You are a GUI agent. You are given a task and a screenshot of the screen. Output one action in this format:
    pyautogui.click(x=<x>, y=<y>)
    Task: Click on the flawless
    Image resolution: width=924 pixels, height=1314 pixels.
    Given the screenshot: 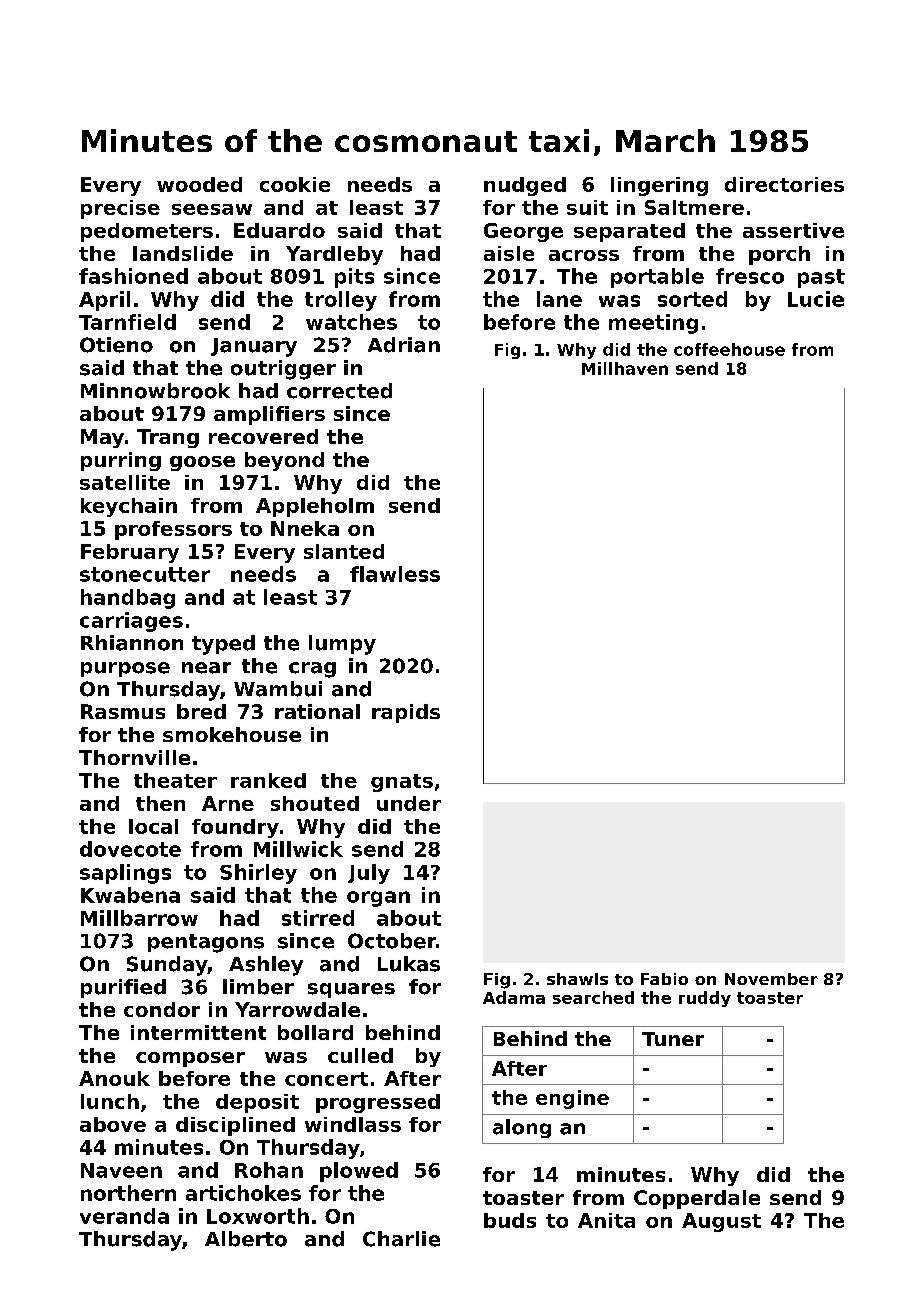 What is the action you would take?
    pyautogui.click(x=395, y=574)
